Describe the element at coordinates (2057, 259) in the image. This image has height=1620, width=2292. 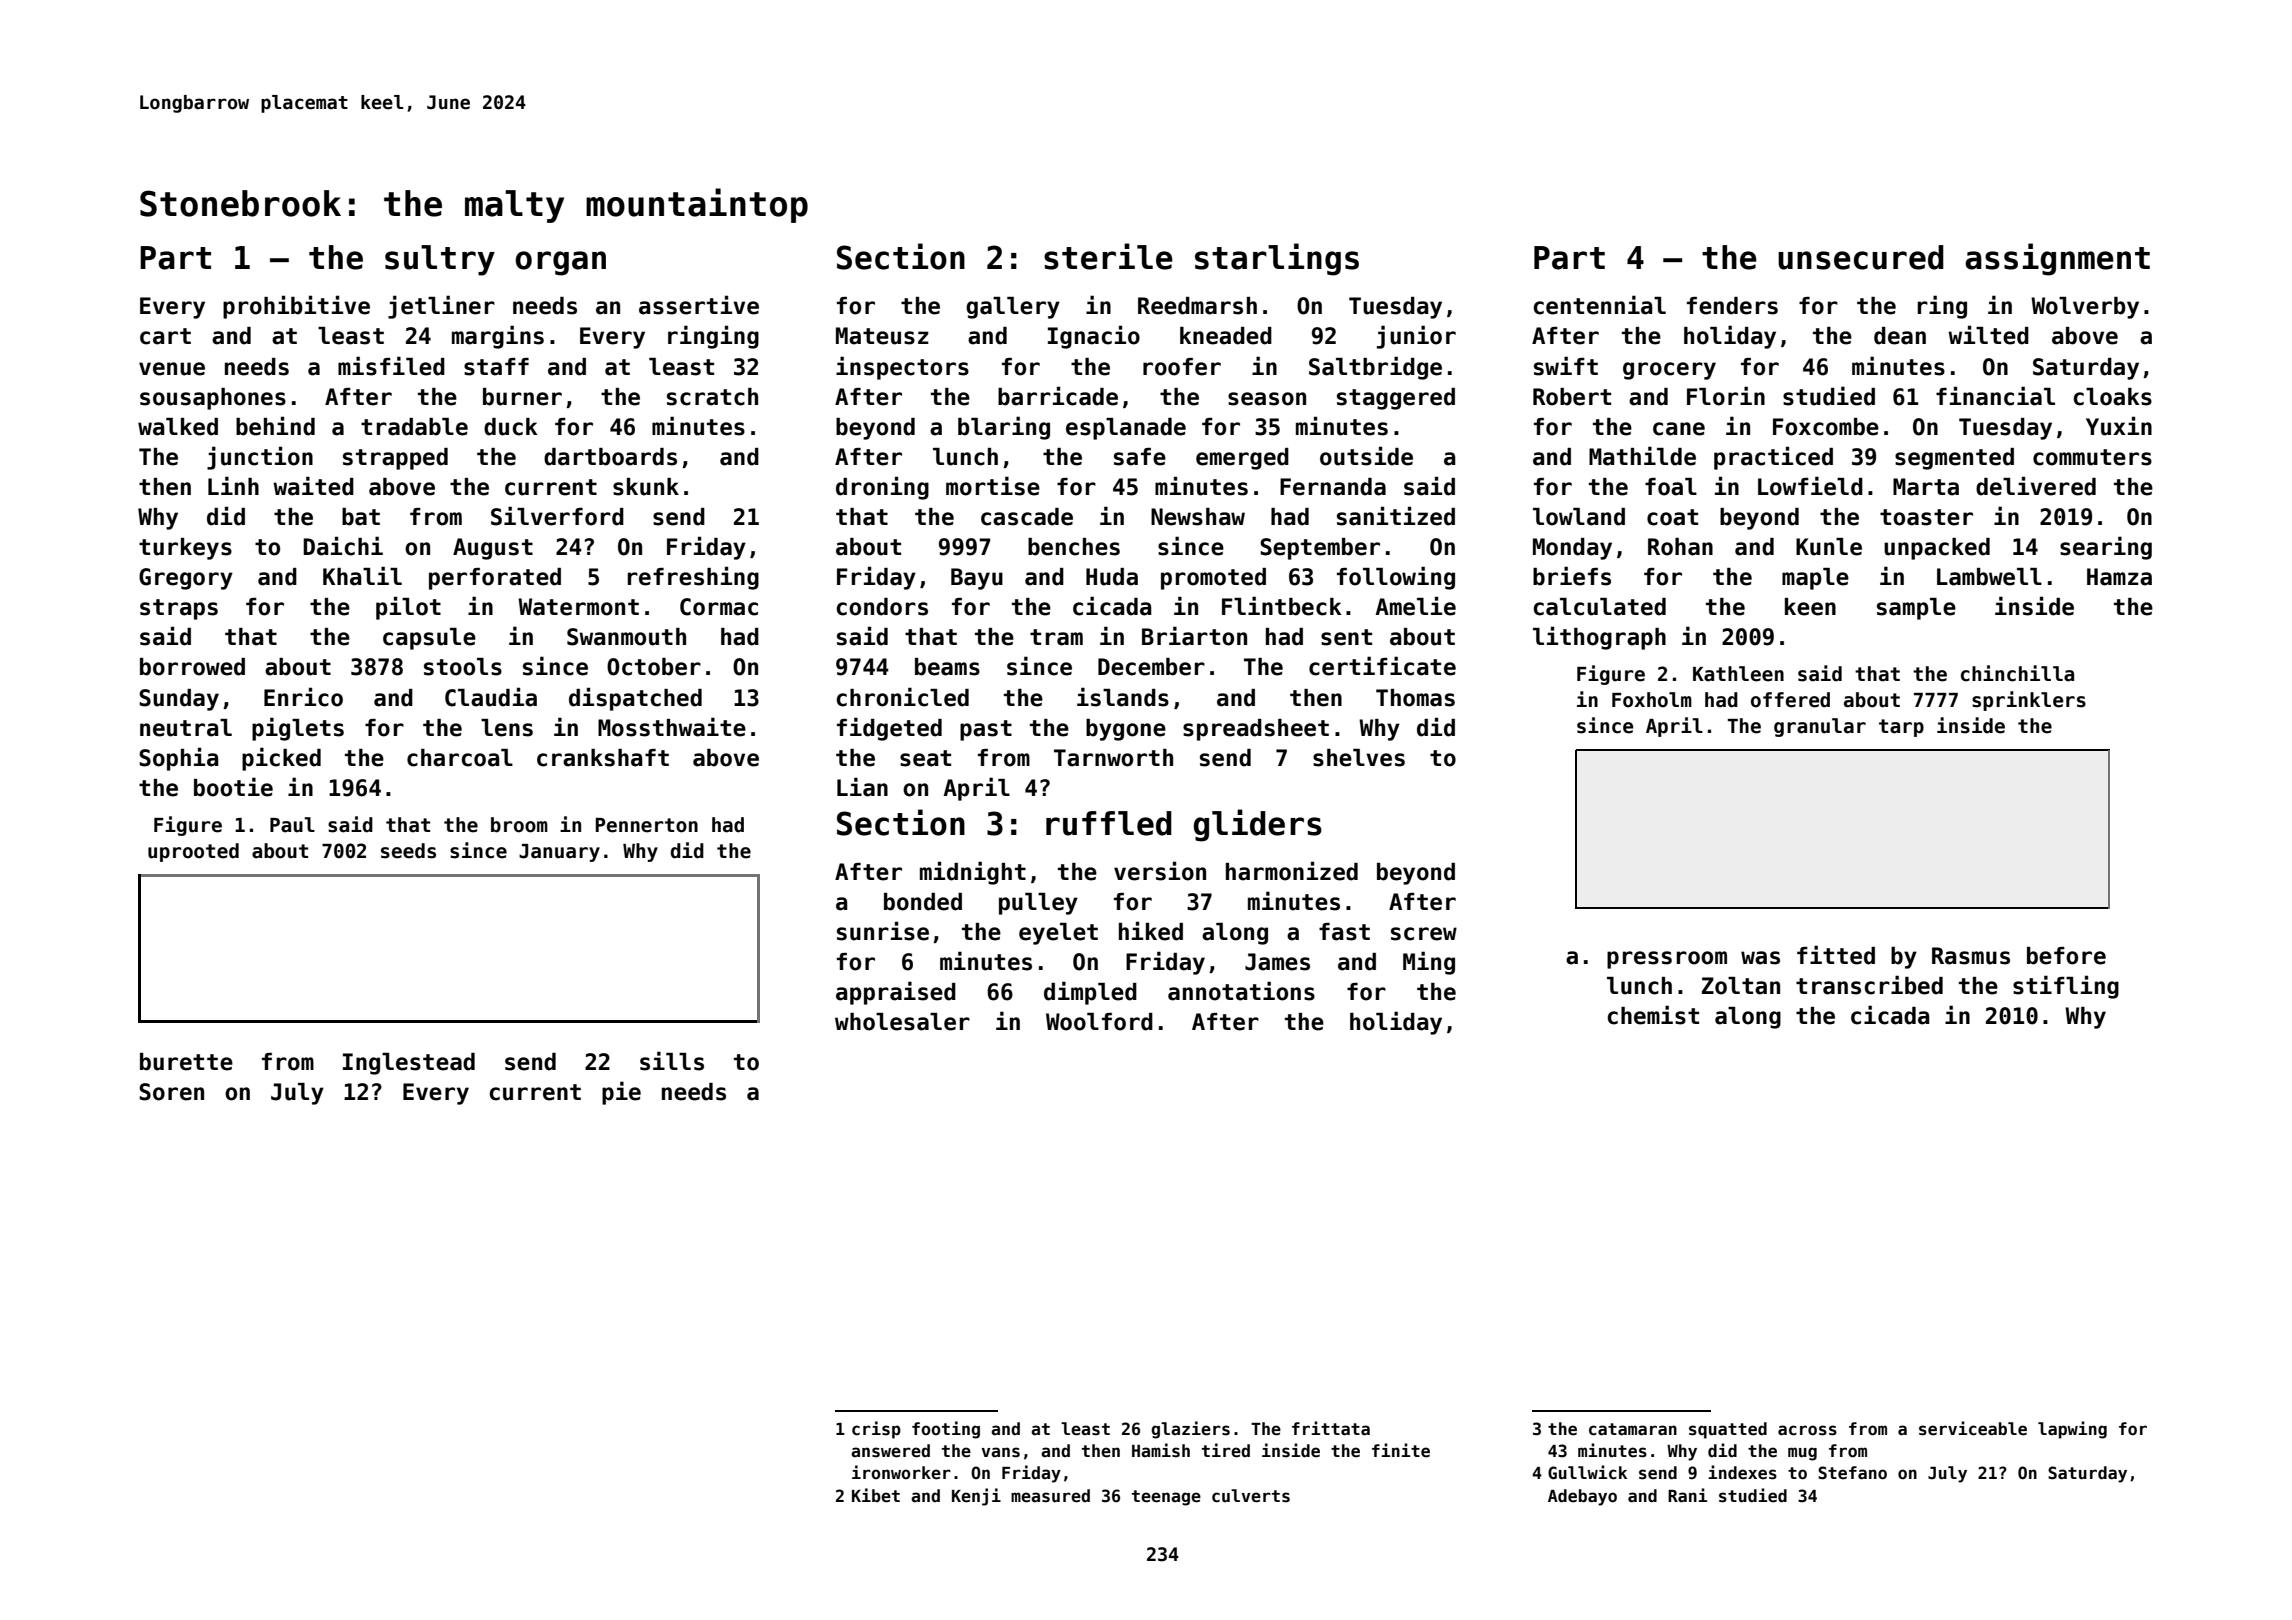
I see `assignment` at that location.
